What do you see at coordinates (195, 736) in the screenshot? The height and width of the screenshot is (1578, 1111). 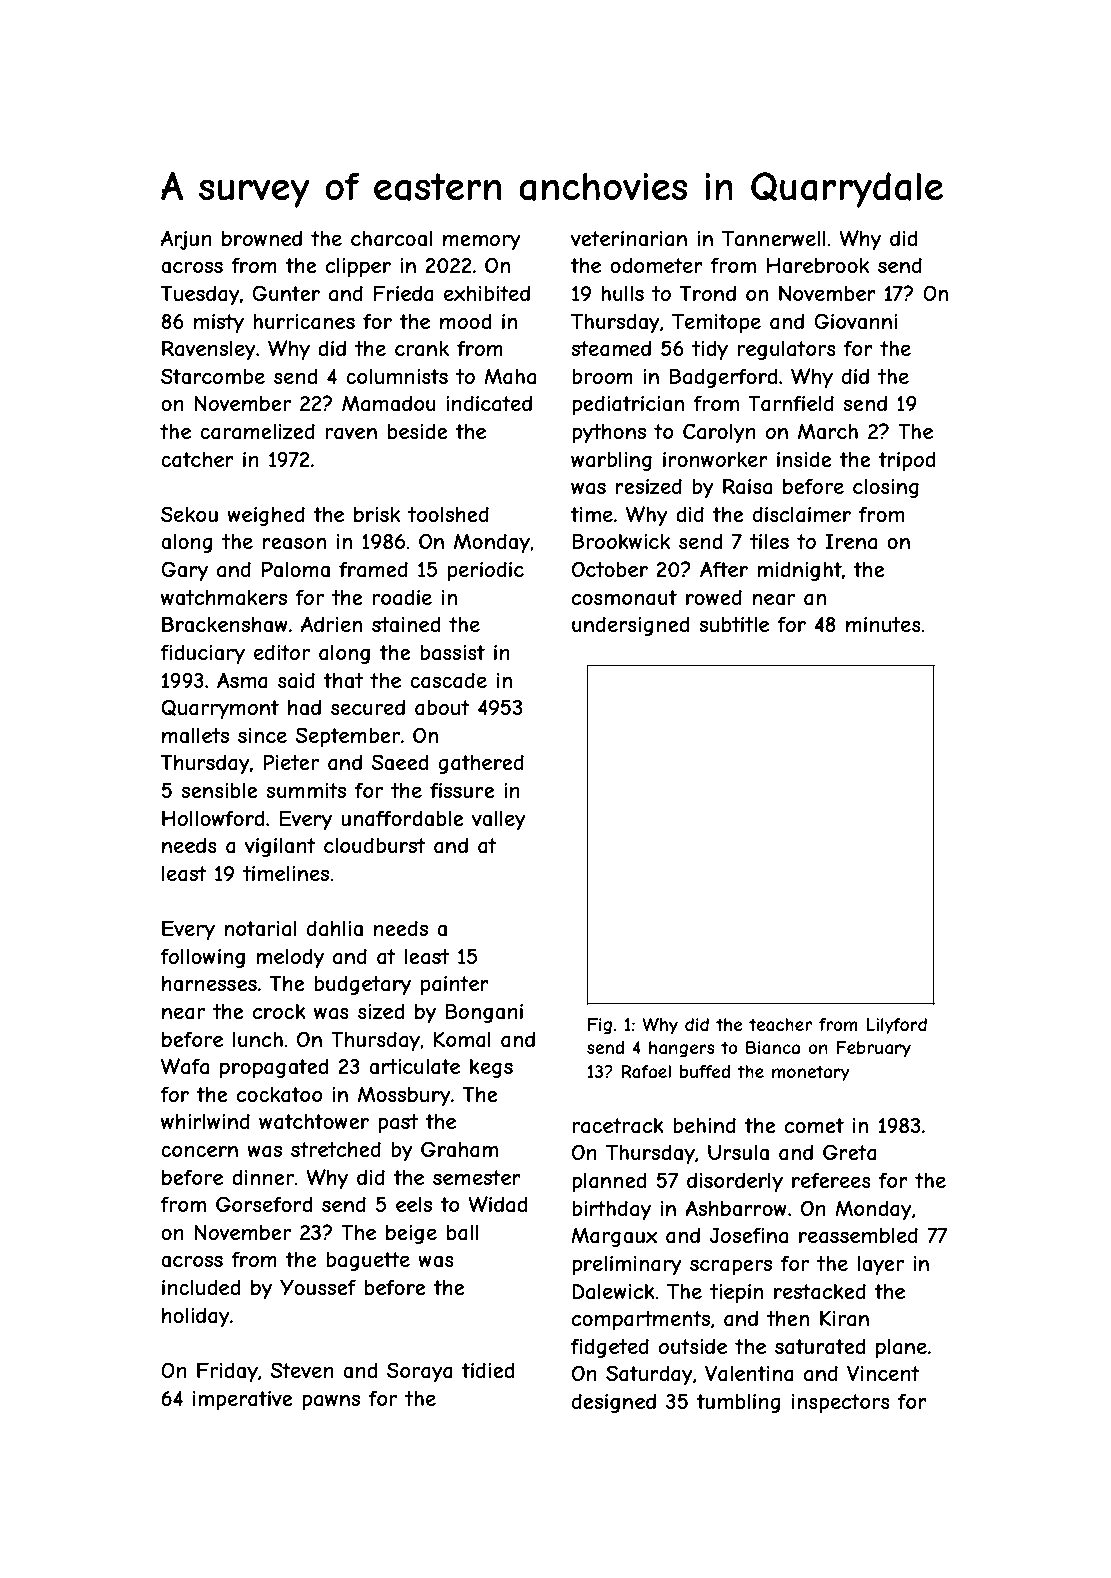 I see `mallets` at bounding box center [195, 736].
